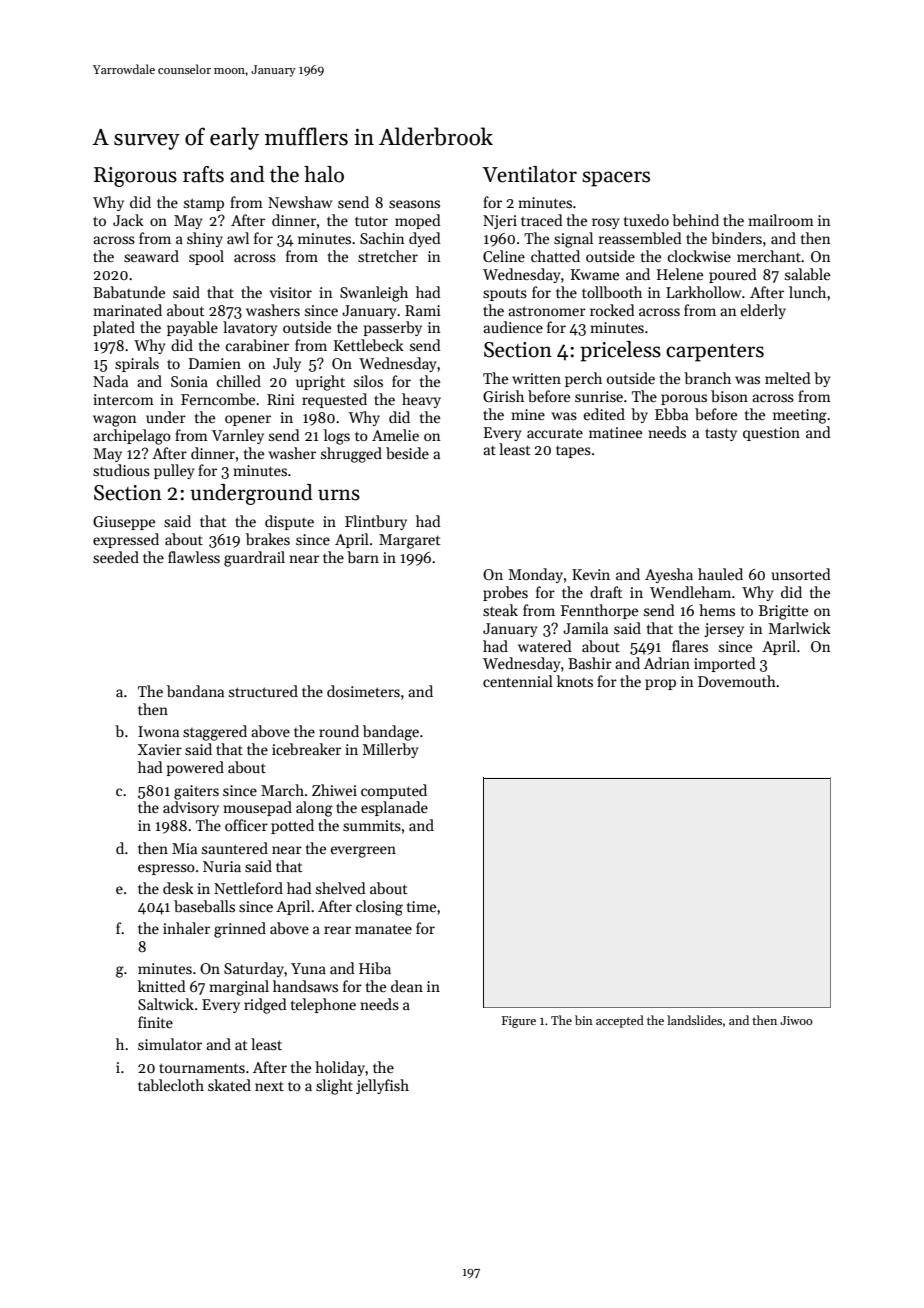  What do you see at coordinates (121, 470) in the screenshot?
I see `studious` at bounding box center [121, 470].
